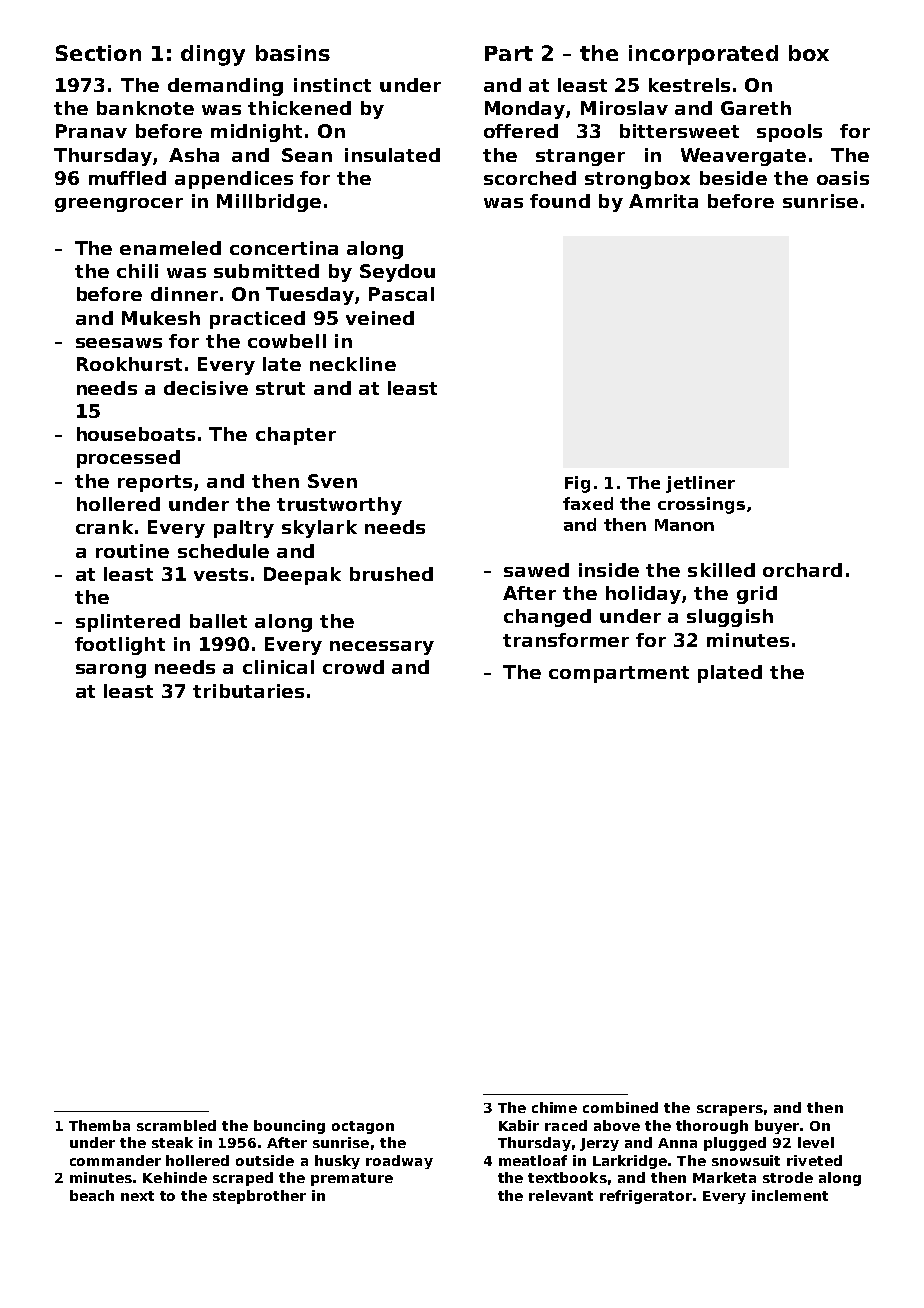  I want to click on sawed, so click(536, 570).
